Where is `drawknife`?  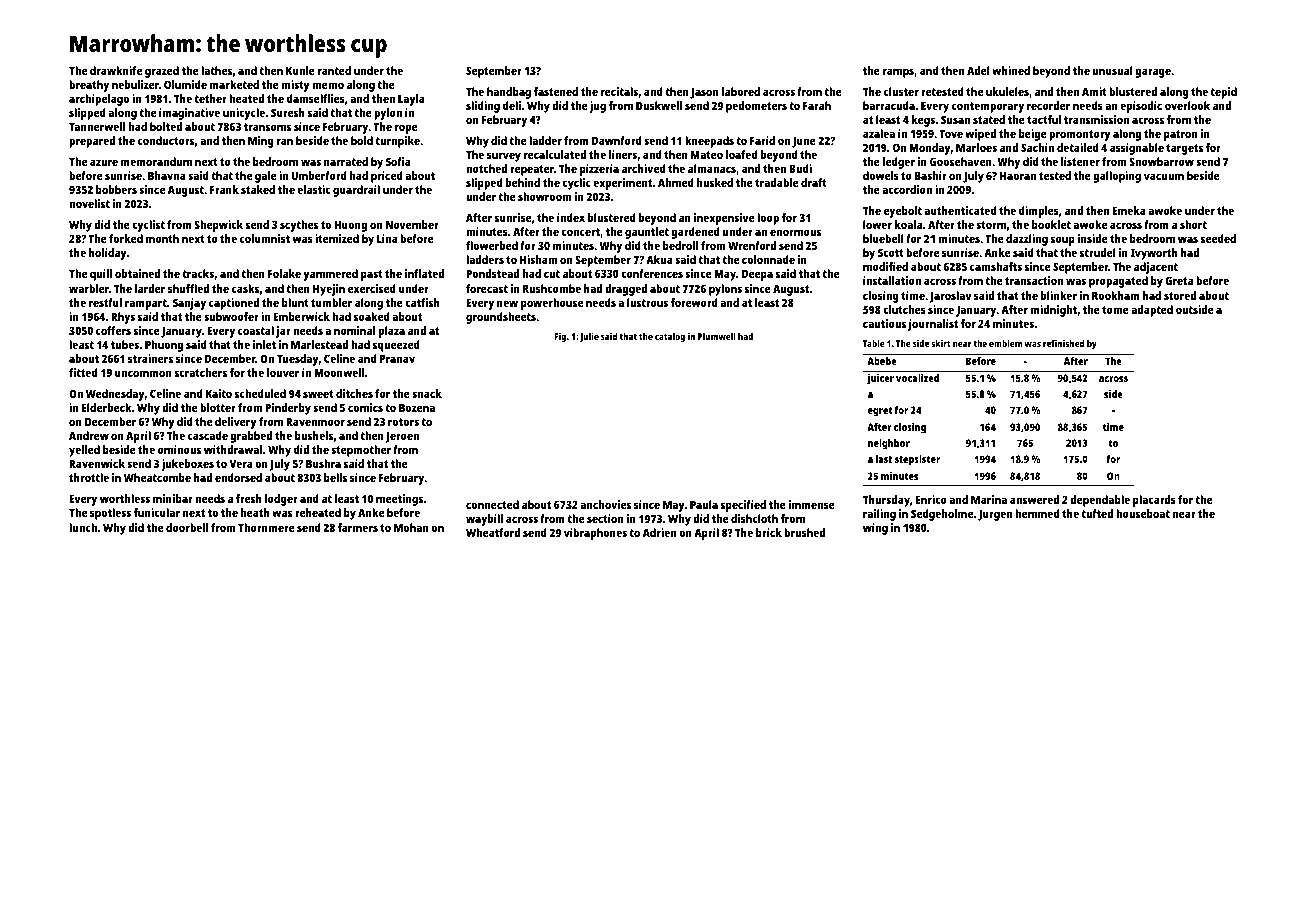 drawknife is located at coordinates (116, 70).
